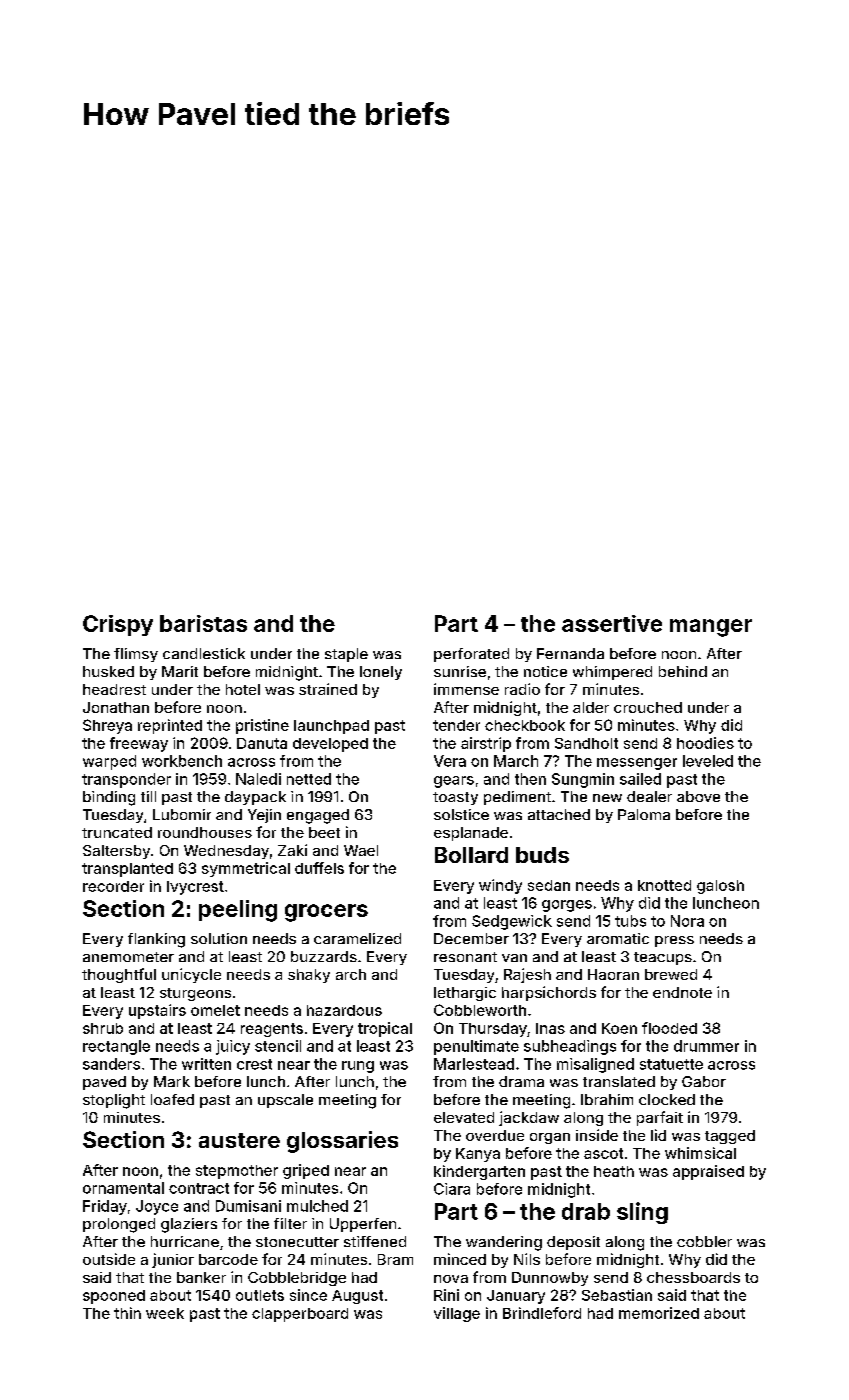  Describe the element at coordinates (255, 798) in the document. I see `daypack` at that location.
